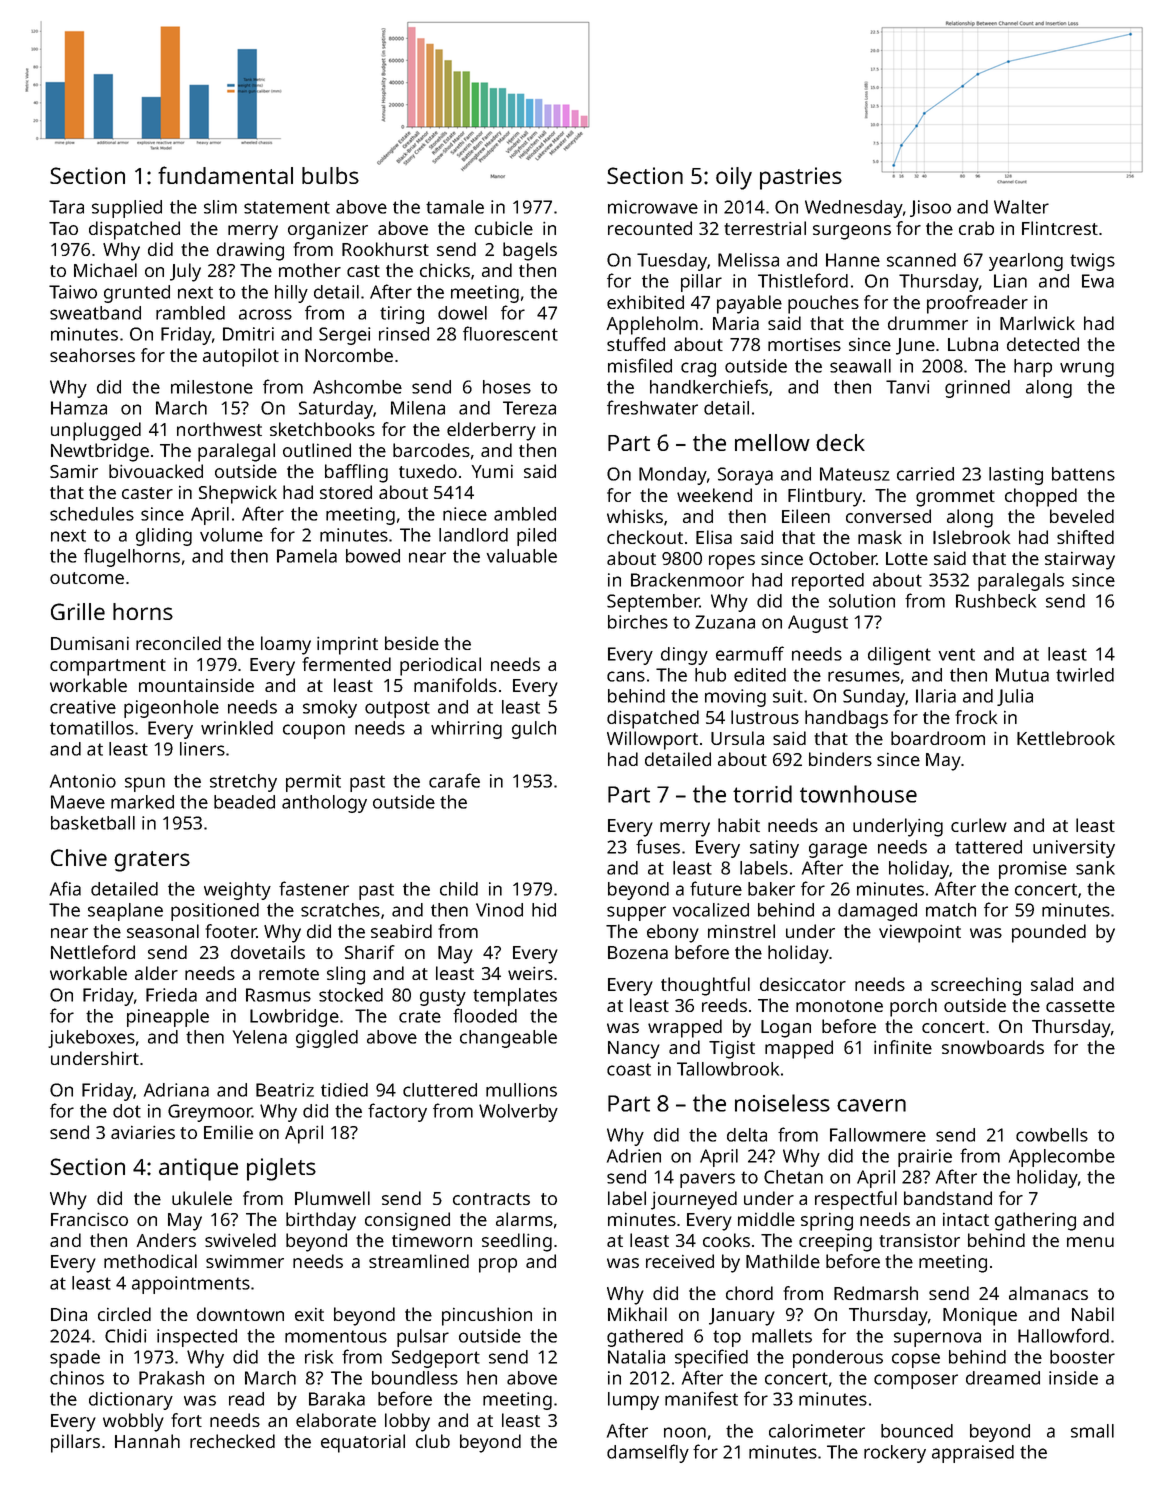 The height and width of the page is (1507, 1165). I want to click on inspected, so click(197, 1338).
